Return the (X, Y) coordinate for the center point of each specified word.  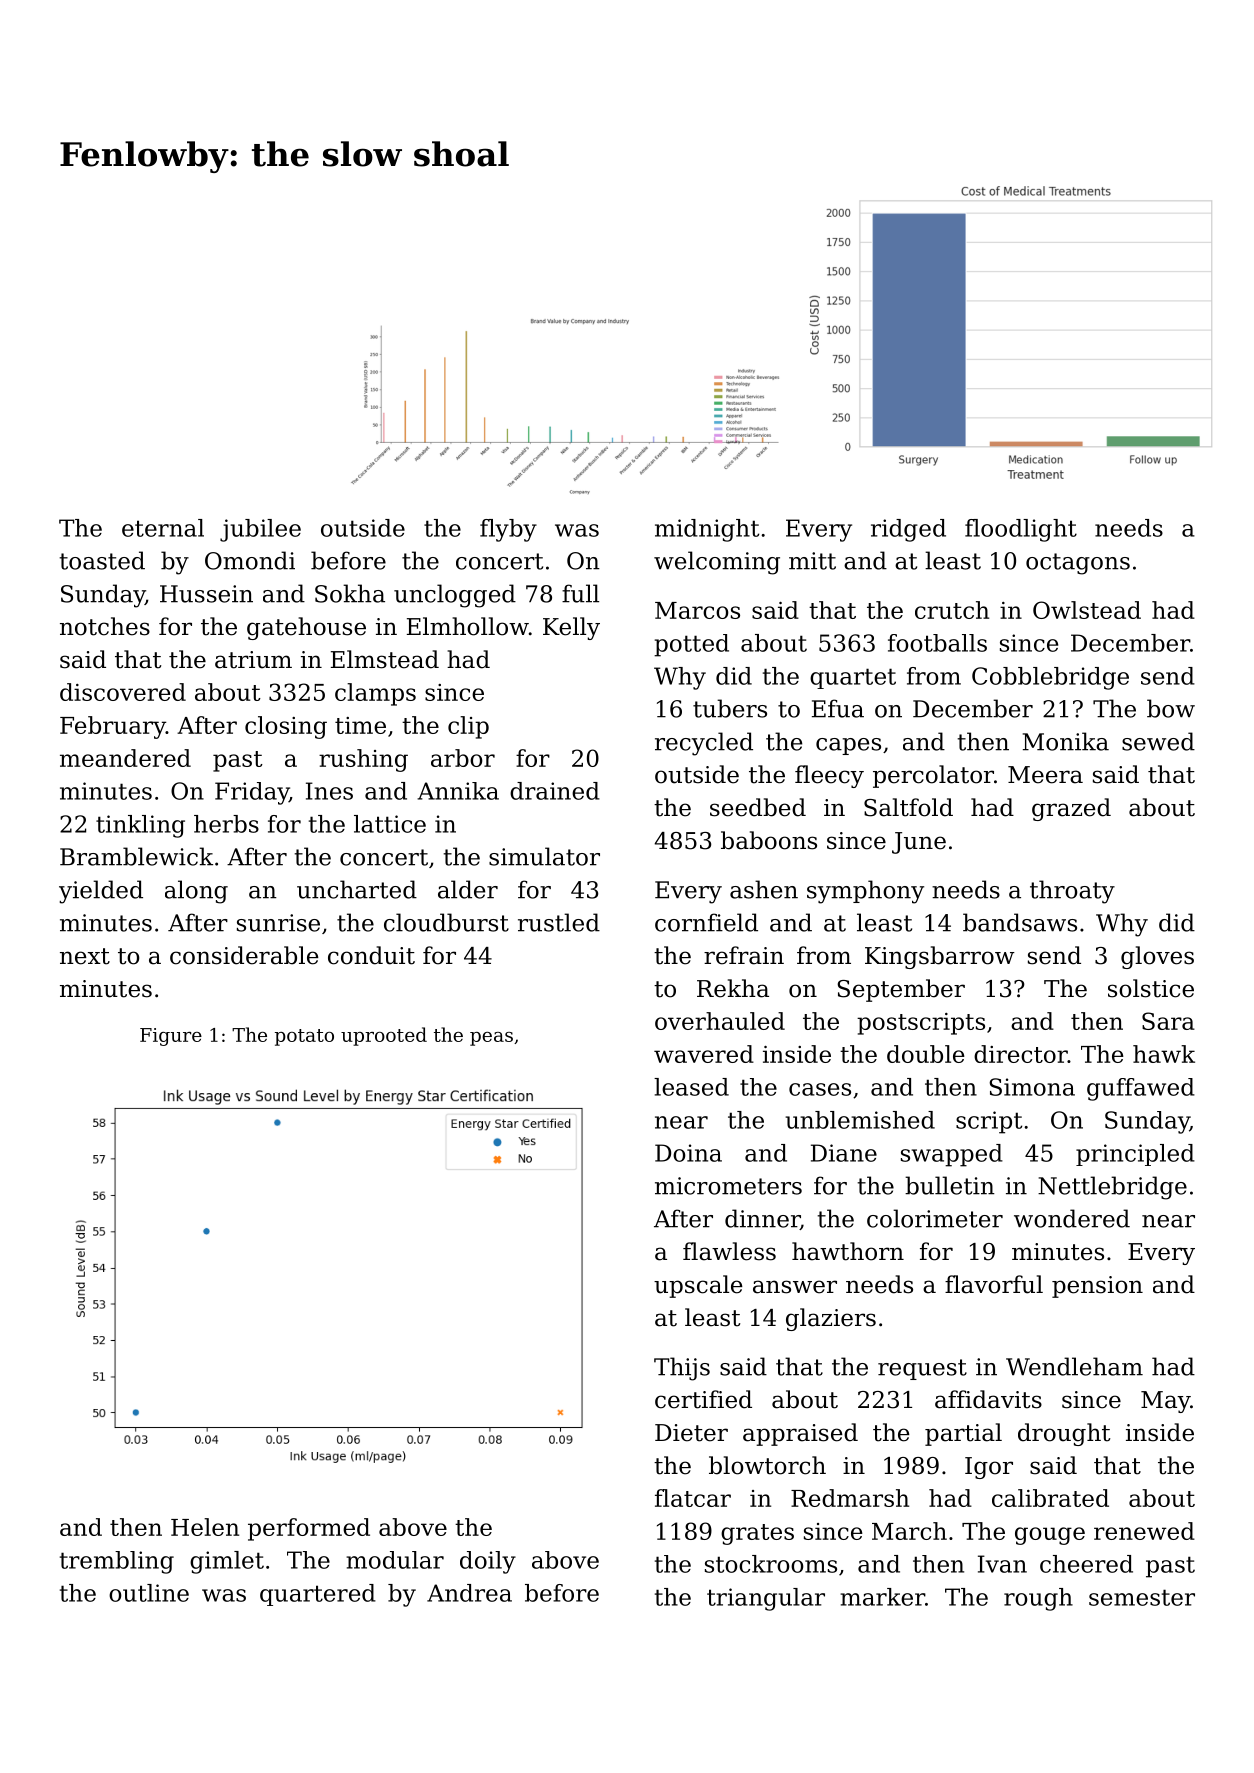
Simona (1032, 1087)
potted (691, 645)
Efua (838, 708)
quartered (318, 1595)
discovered (123, 692)
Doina (688, 1153)
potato (304, 1037)
